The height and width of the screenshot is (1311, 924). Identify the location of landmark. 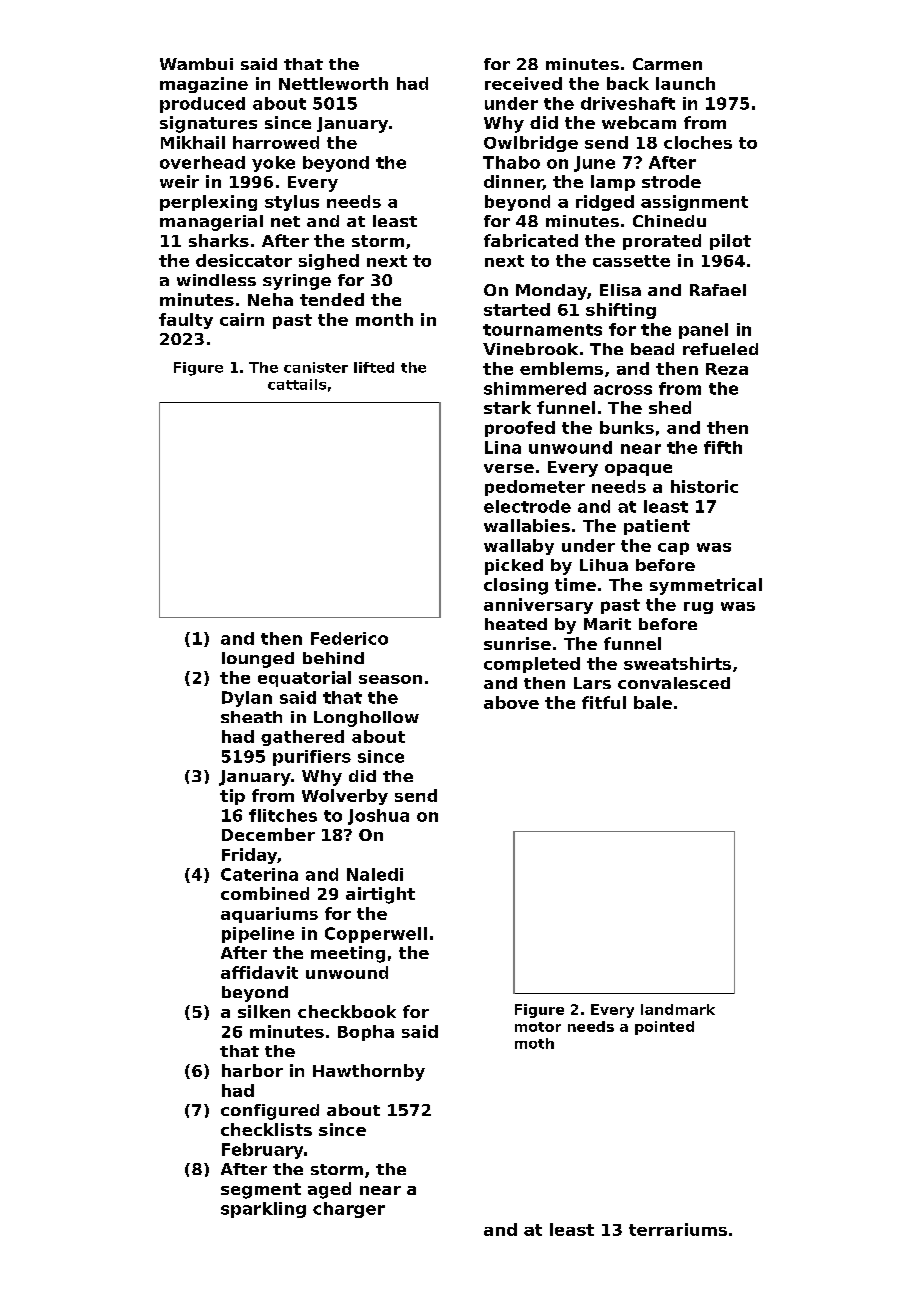
(678, 1009).
